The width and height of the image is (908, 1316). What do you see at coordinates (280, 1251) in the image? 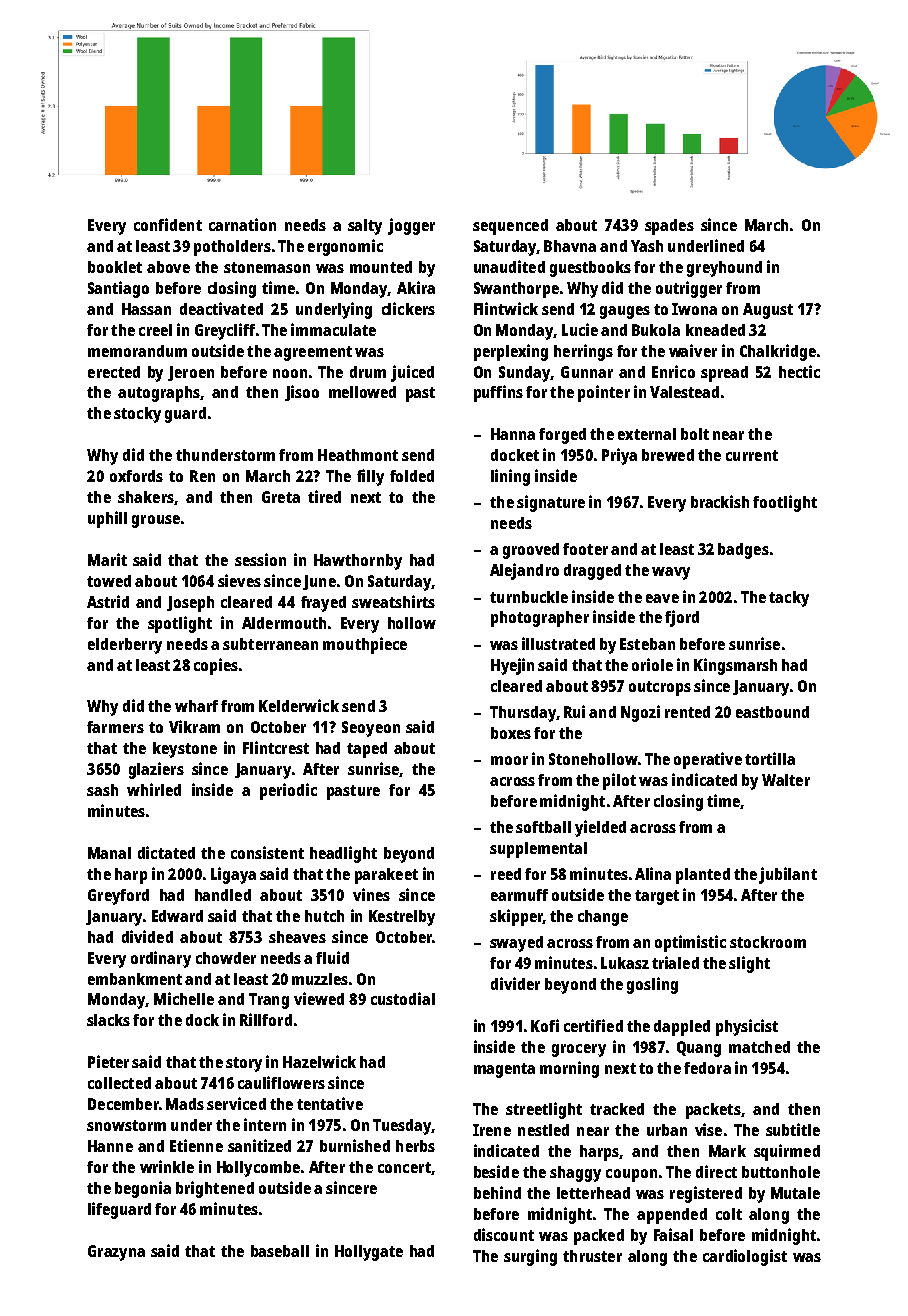
I see `baseball` at bounding box center [280, 1251].
